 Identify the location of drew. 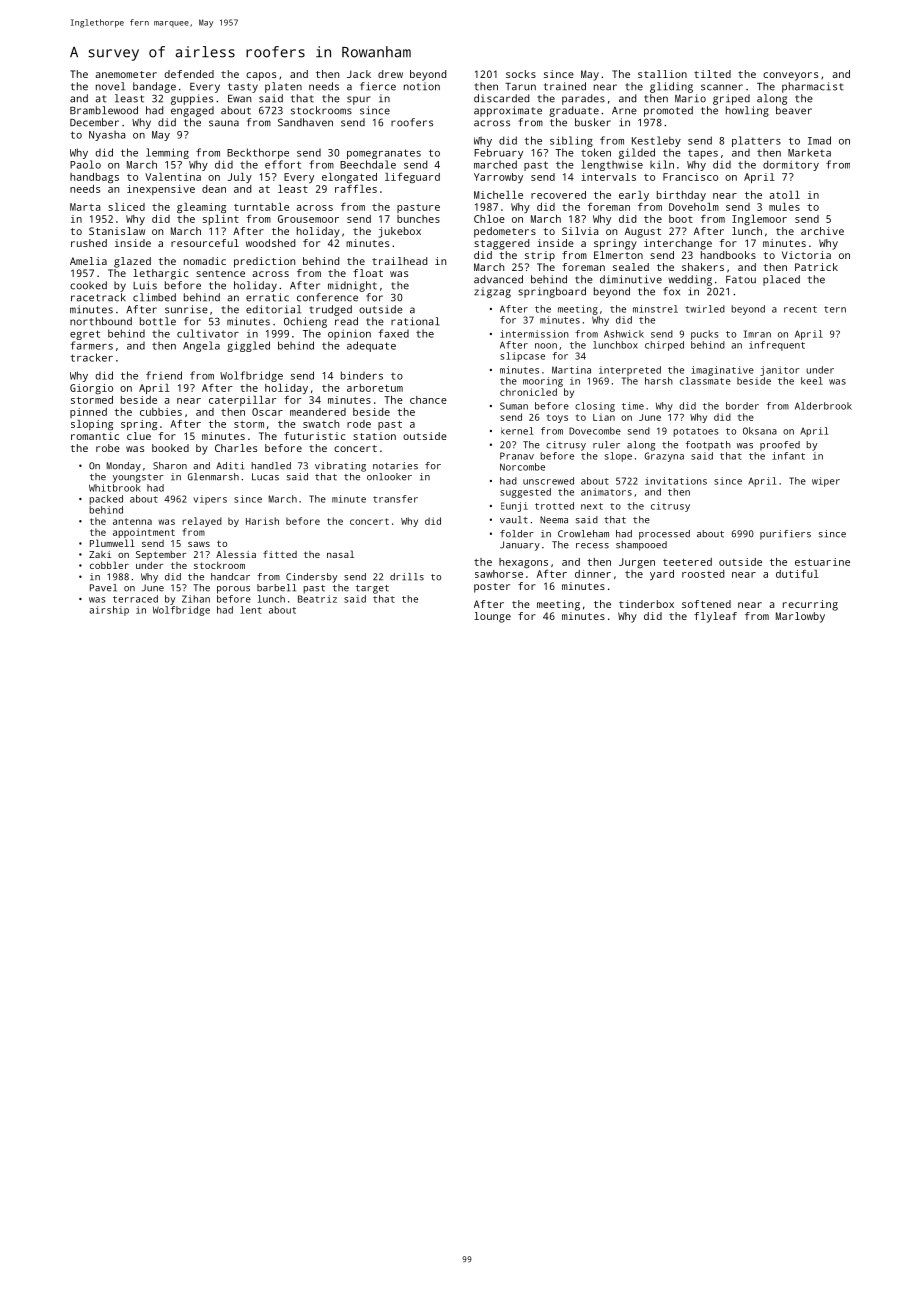
(390, 74).
